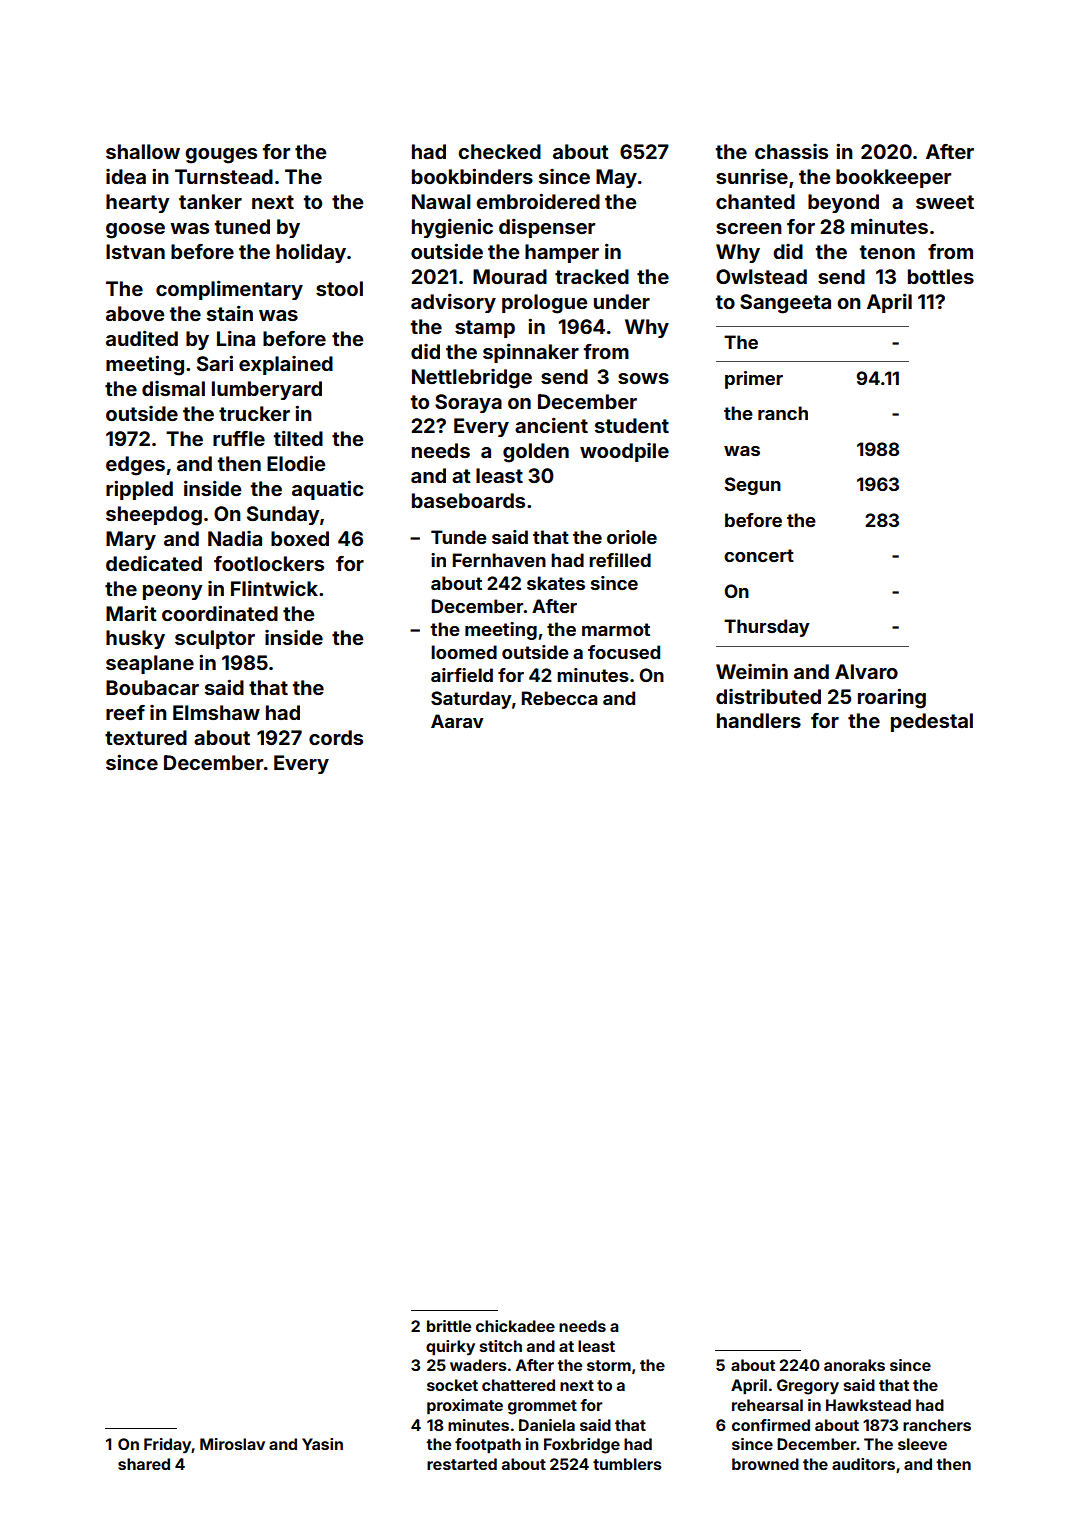 This screenshot has height=1527, width=1080. What do you see at coordinates (499, 151) in the screenshot?
I see `checked` at bounding box center [499, 151].
